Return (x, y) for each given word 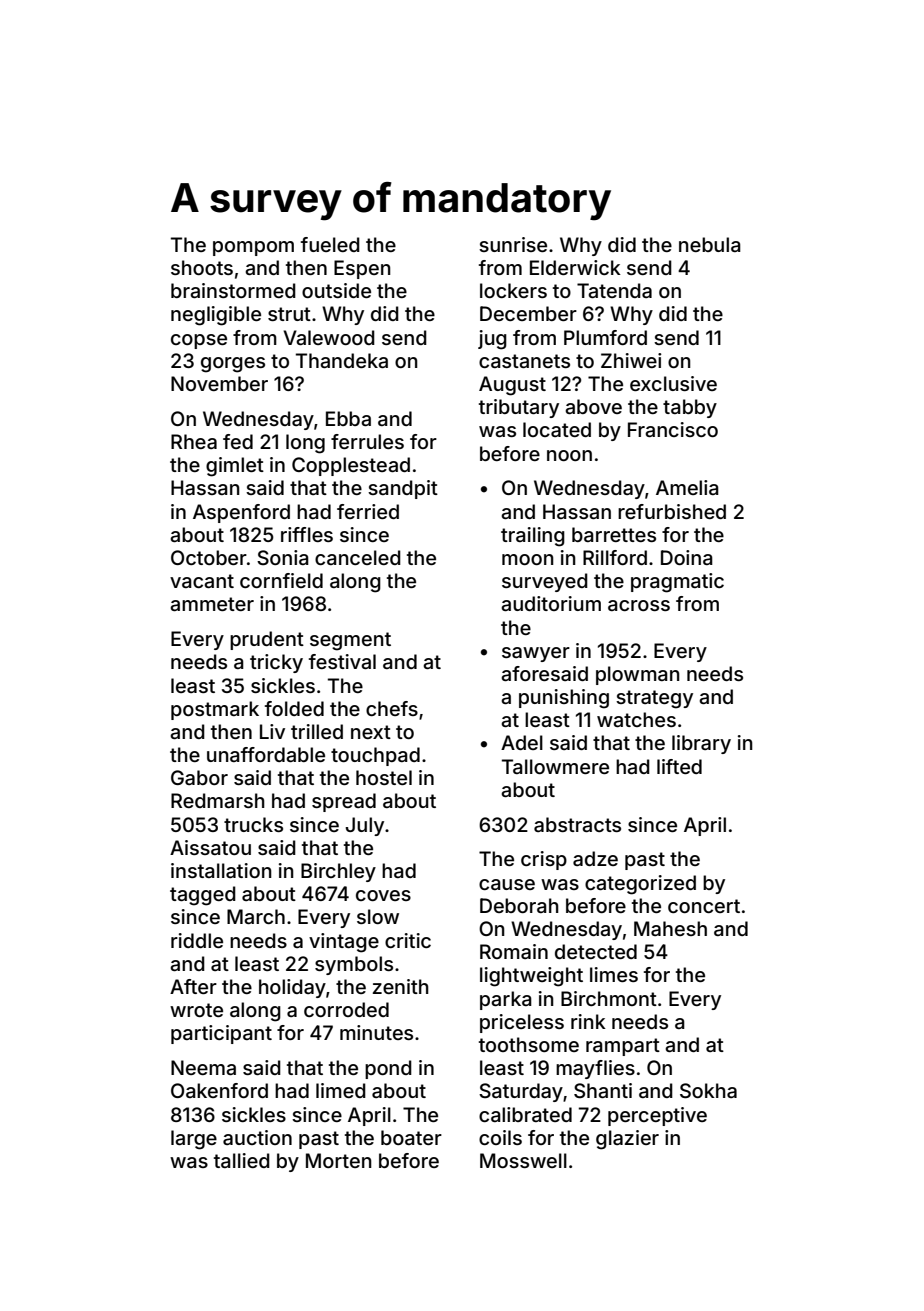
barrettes (614, 534)
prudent (267, 640)
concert (704, 906)
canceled (358, 557)
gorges (233, 365)
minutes (376, 1032)
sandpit (403, 489)
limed (341, 1090)
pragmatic (677, 583)
